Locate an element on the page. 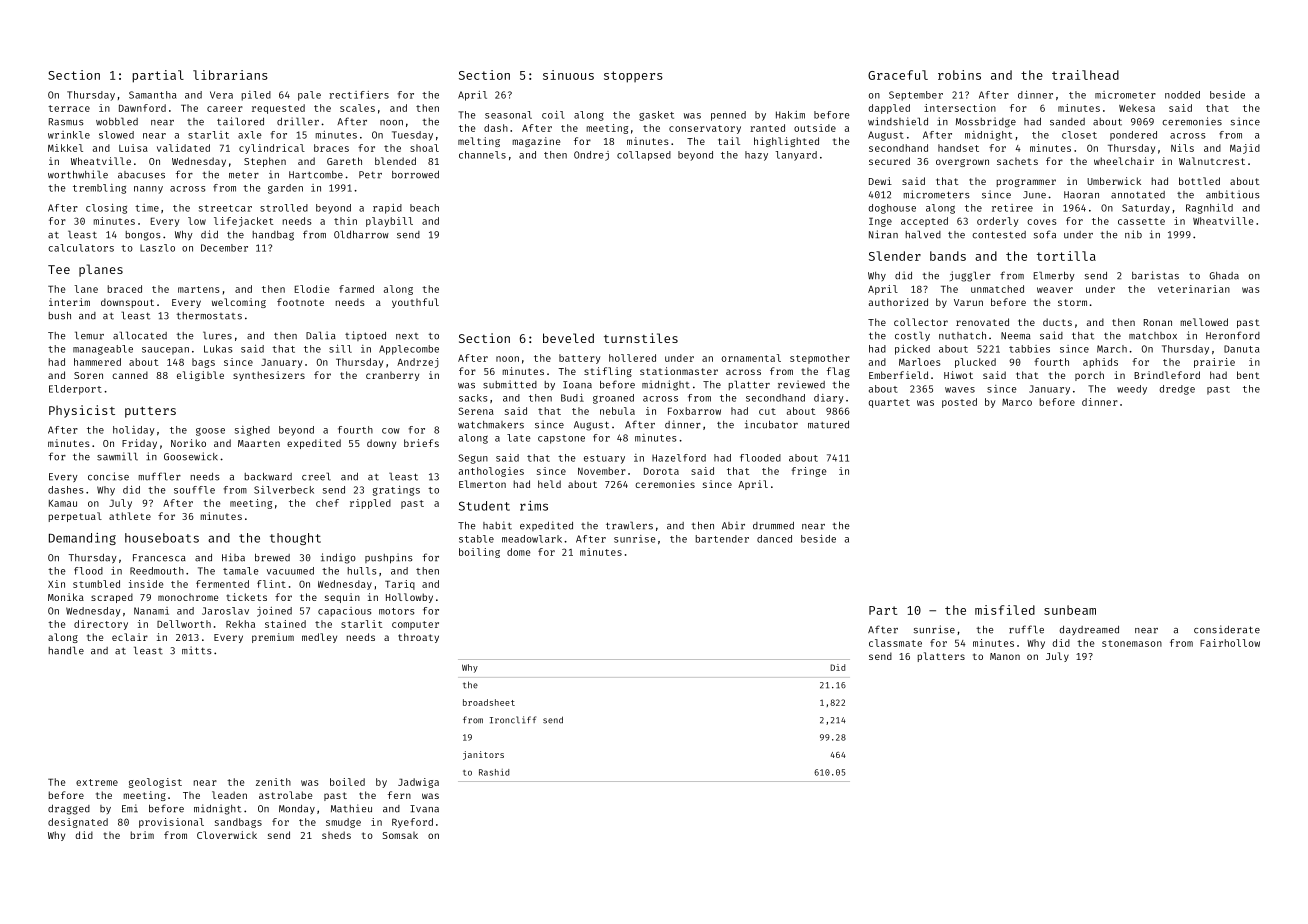  Stephen is located at coordinates (265, 162).
